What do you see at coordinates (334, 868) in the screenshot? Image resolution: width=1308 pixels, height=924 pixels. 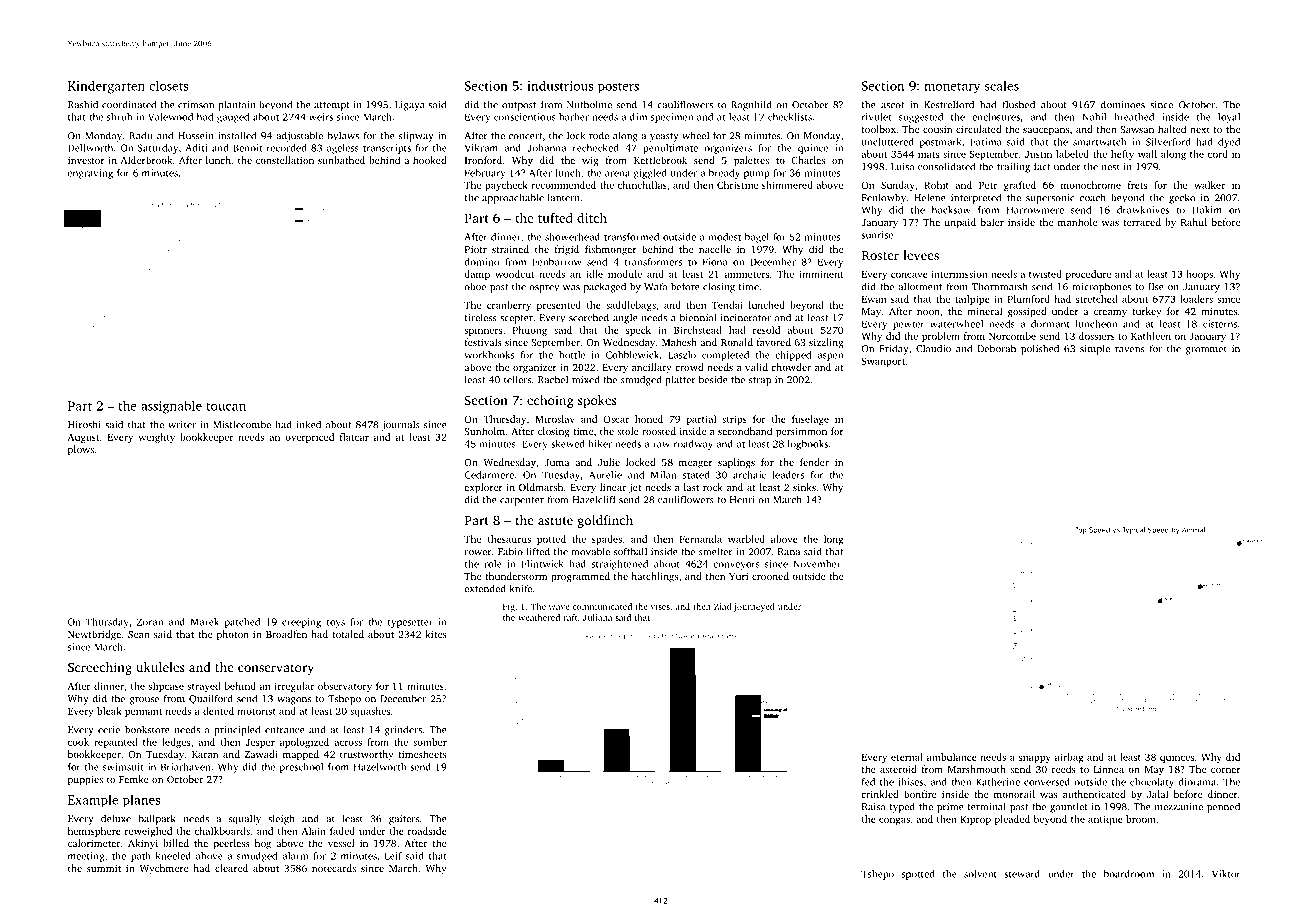 I see `notecards` at bounding box center [334, 868].
